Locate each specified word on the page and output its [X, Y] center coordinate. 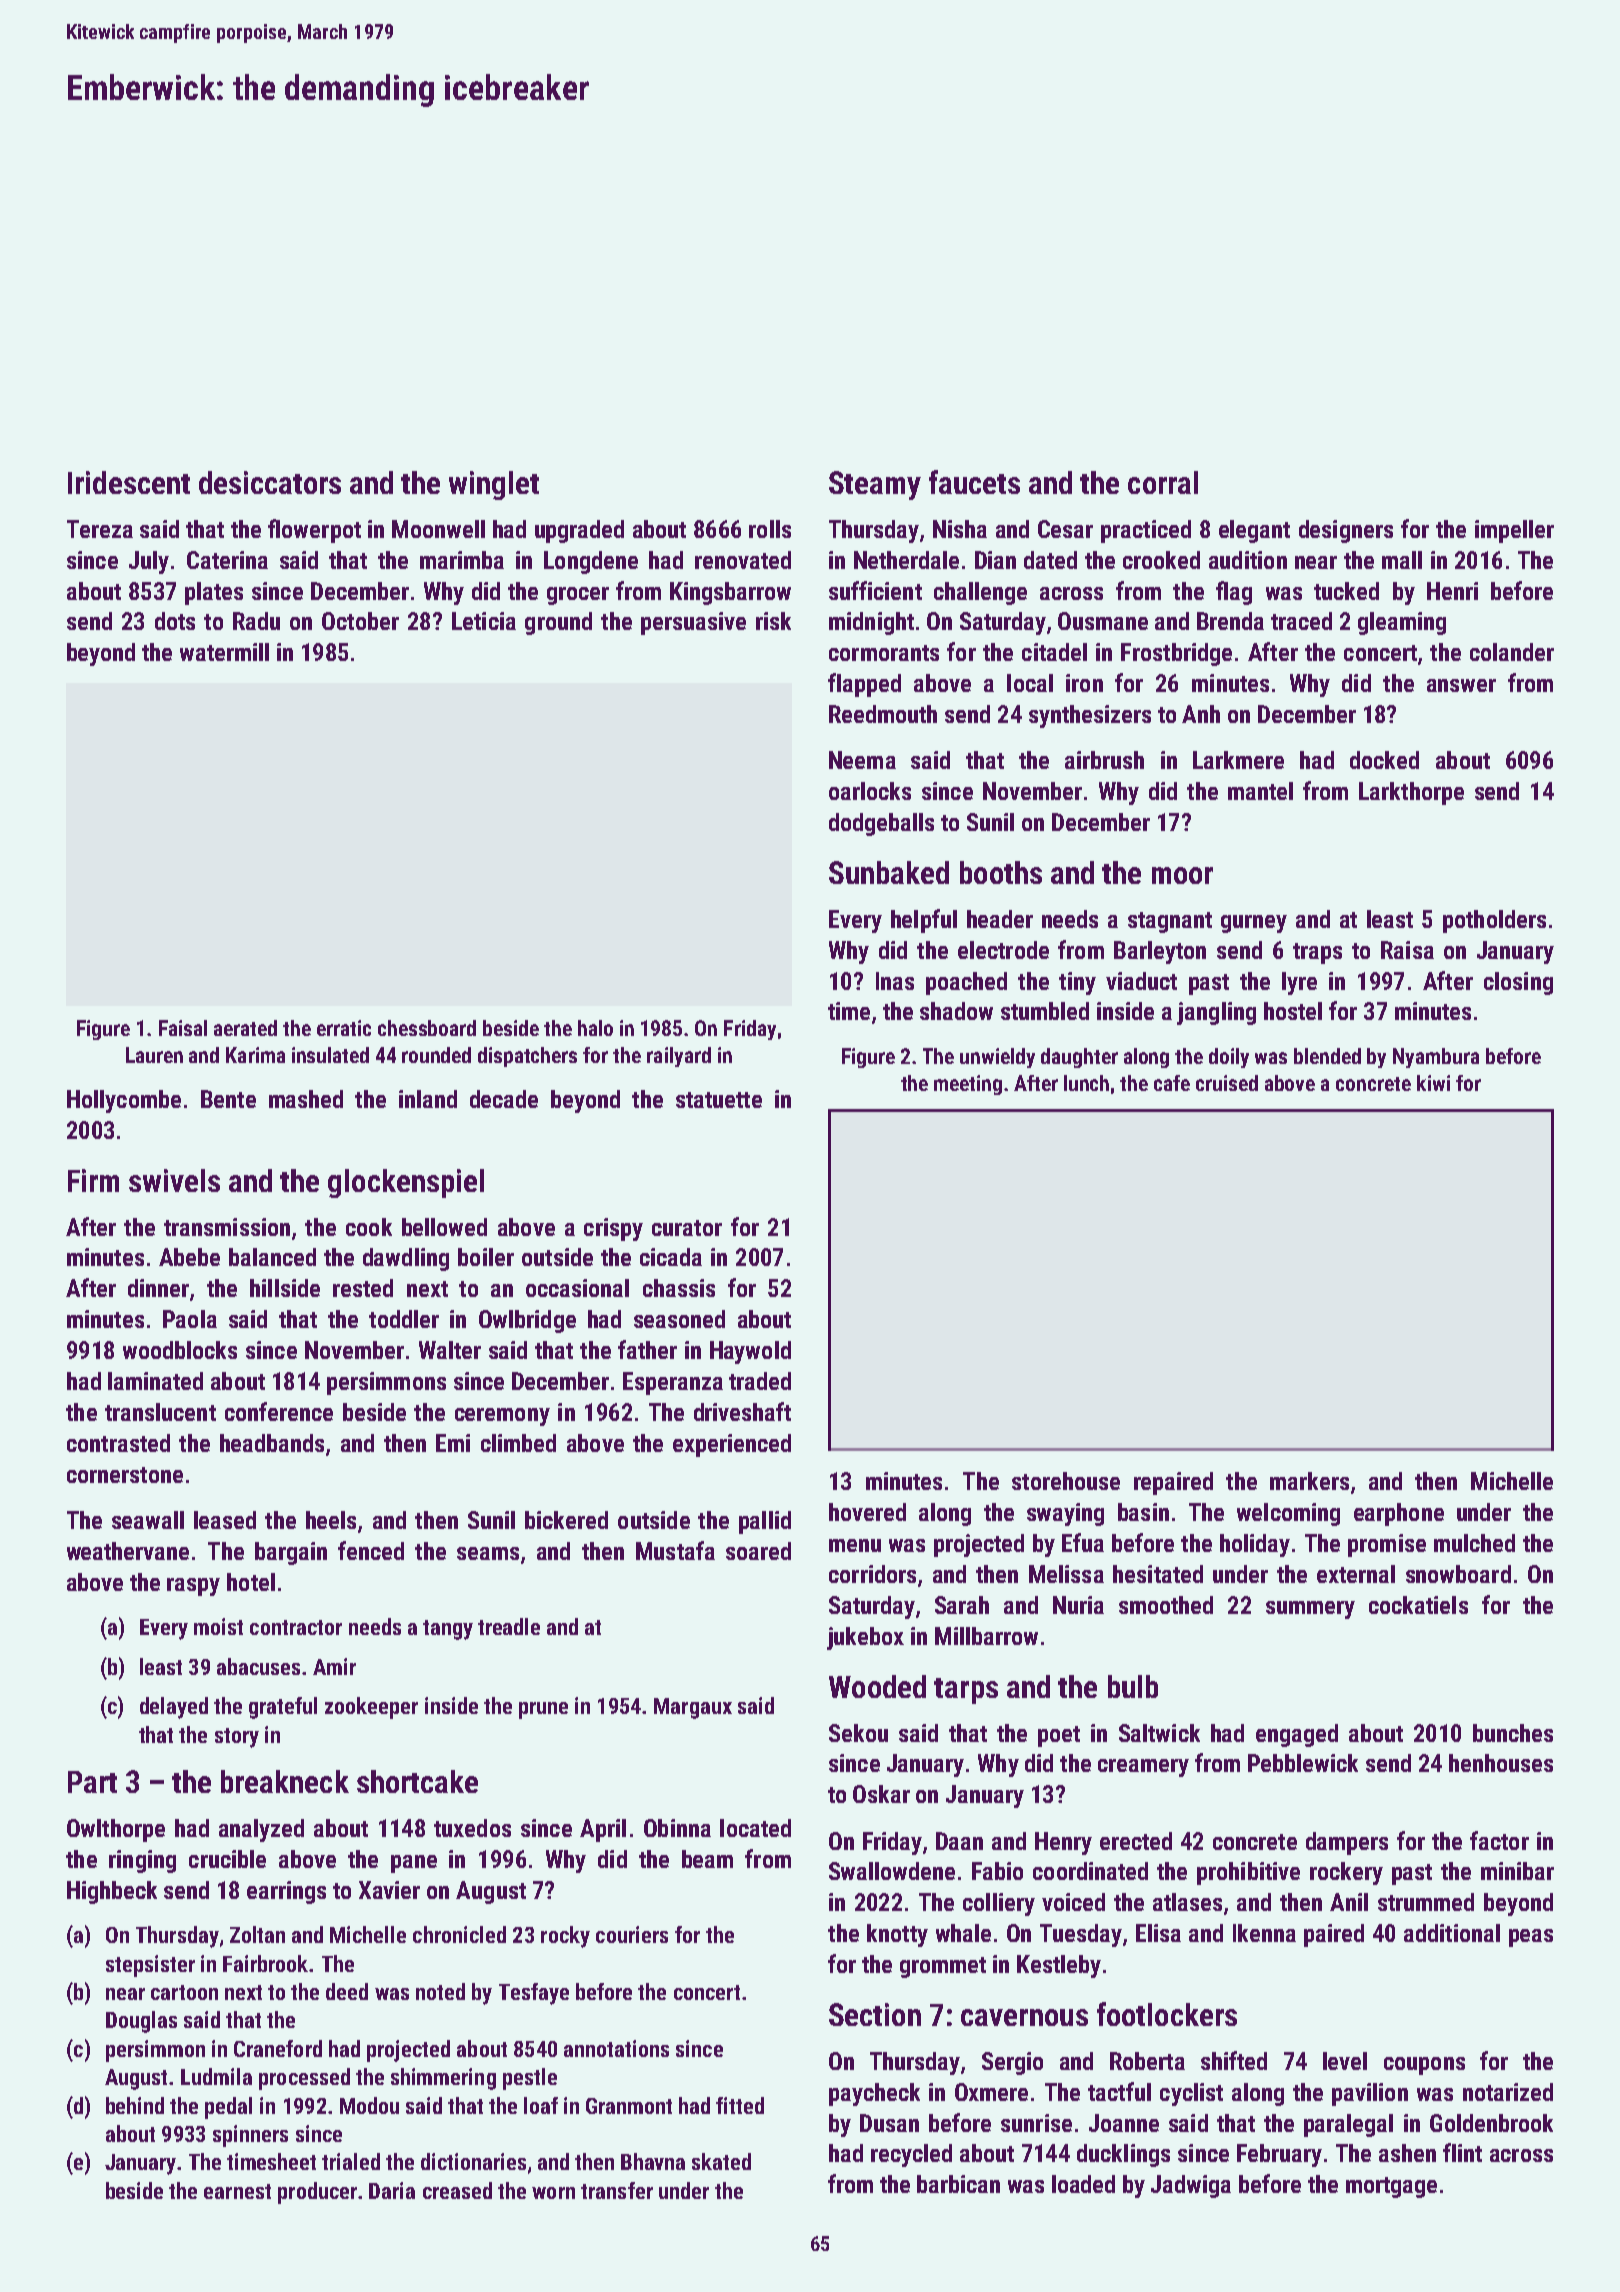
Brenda [1230, 621]
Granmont [629, 2106]
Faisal [183, 1028]
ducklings [1123, 2155]
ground [558, 623]
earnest [237, 2191]
